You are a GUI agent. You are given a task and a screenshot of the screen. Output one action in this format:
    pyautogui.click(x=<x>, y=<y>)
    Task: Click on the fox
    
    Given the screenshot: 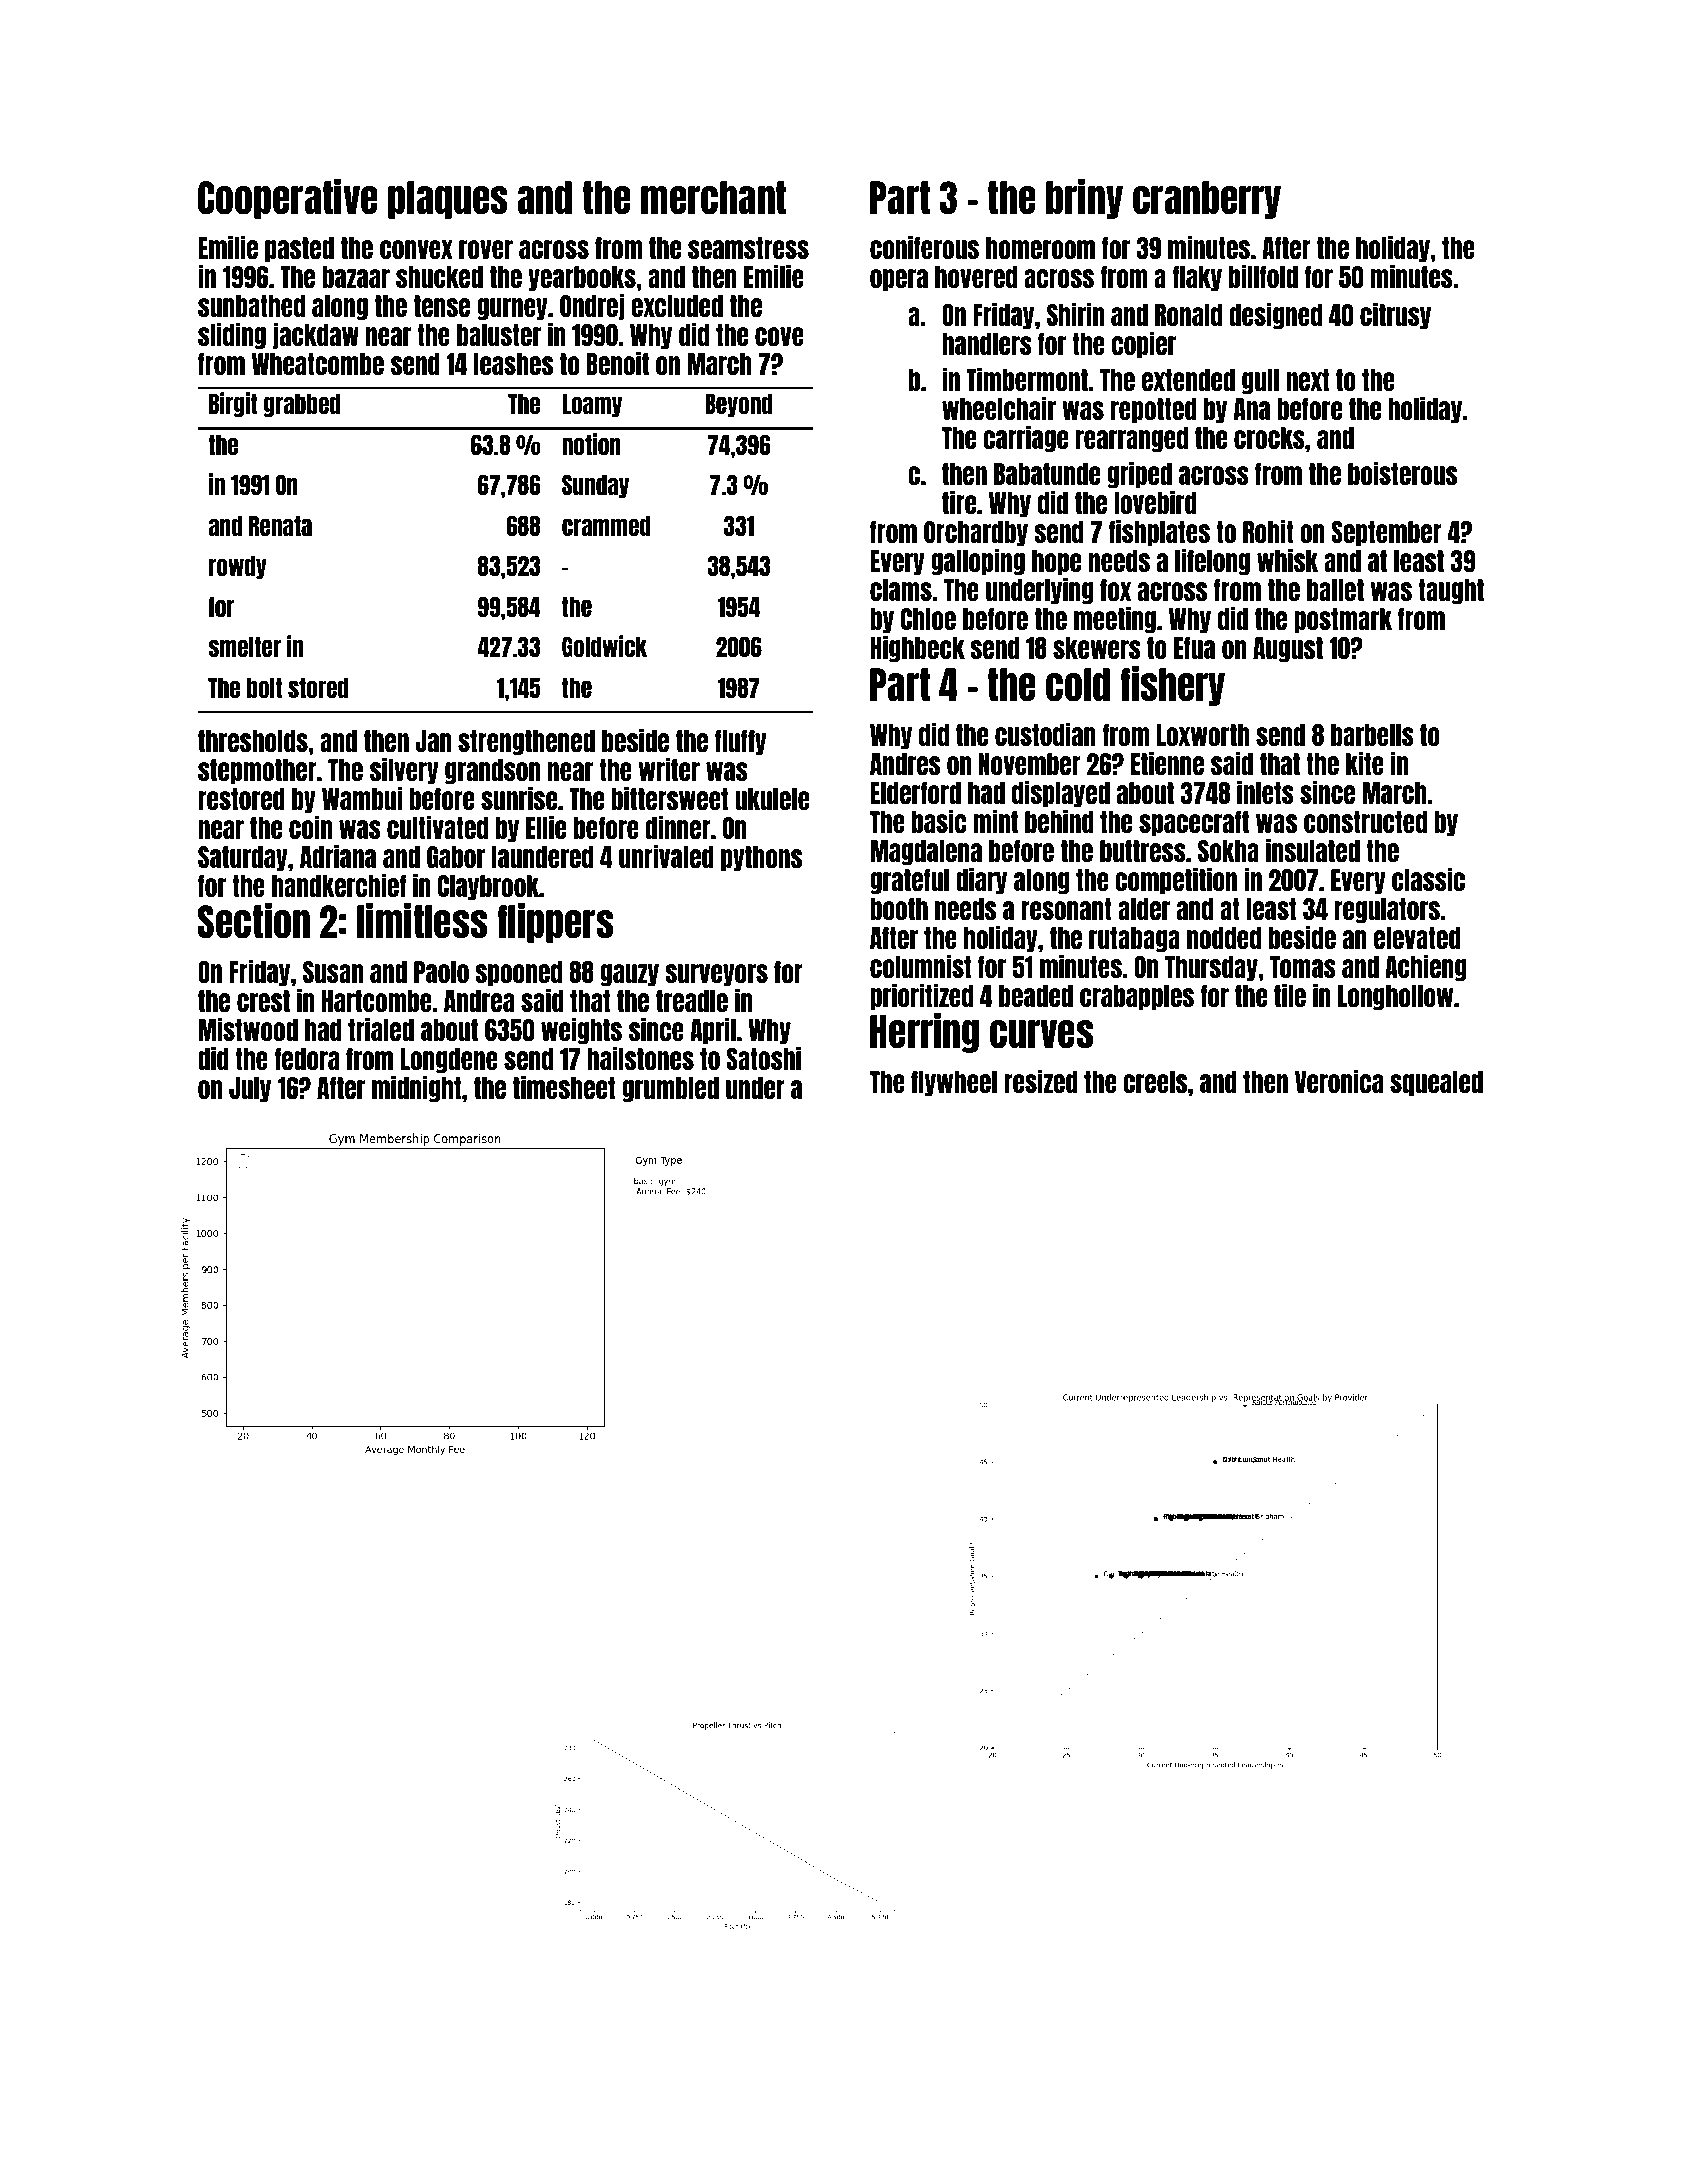 What is the action you would take?
    pyautogui.click(x=1115, y=590)
